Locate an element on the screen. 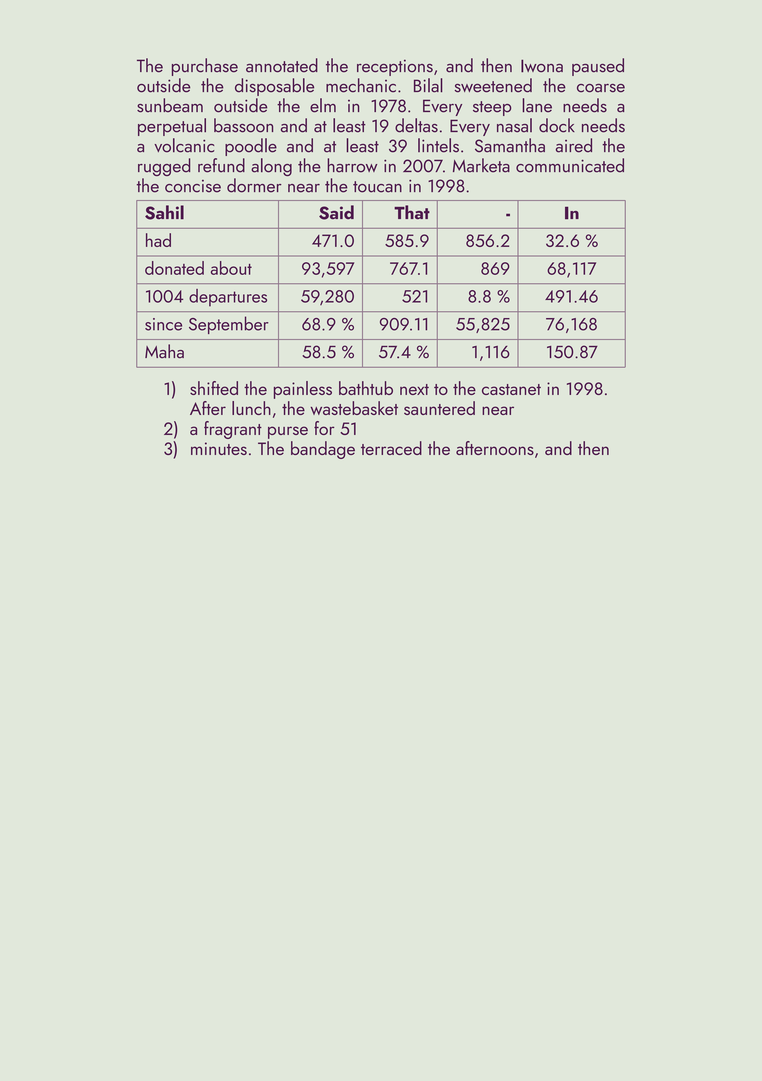 Image resolution: width=762 pixels, height=1081 pixels. terraced is located at coordinates (391, 448).
